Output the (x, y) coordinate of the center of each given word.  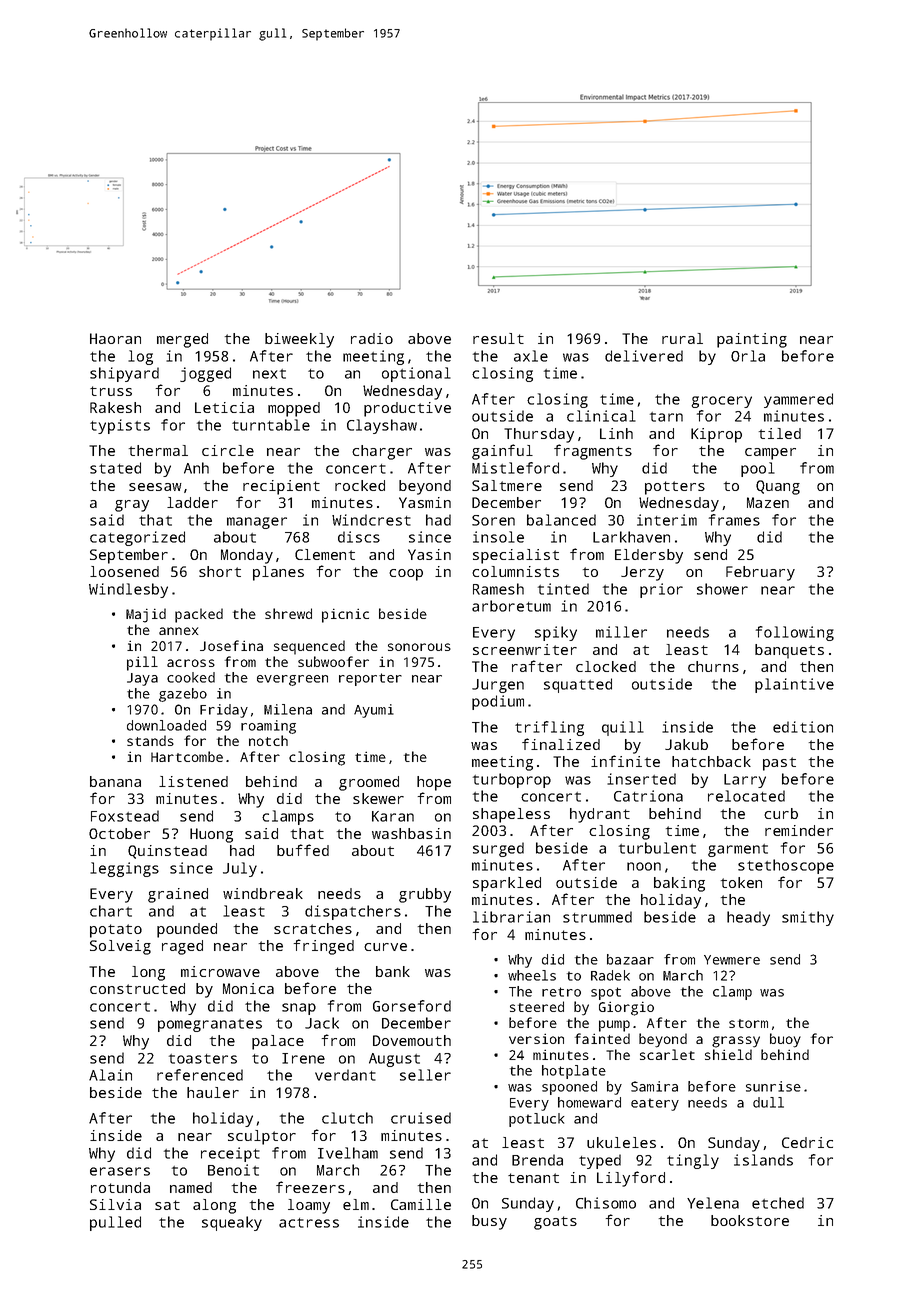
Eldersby (649, 556)
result (498, 338)
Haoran (115, 338)
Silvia (115, 1204)
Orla (748, 356)
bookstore (750, 1220)
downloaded (166, 725)
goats (555, 1223)
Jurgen (498, 686)
